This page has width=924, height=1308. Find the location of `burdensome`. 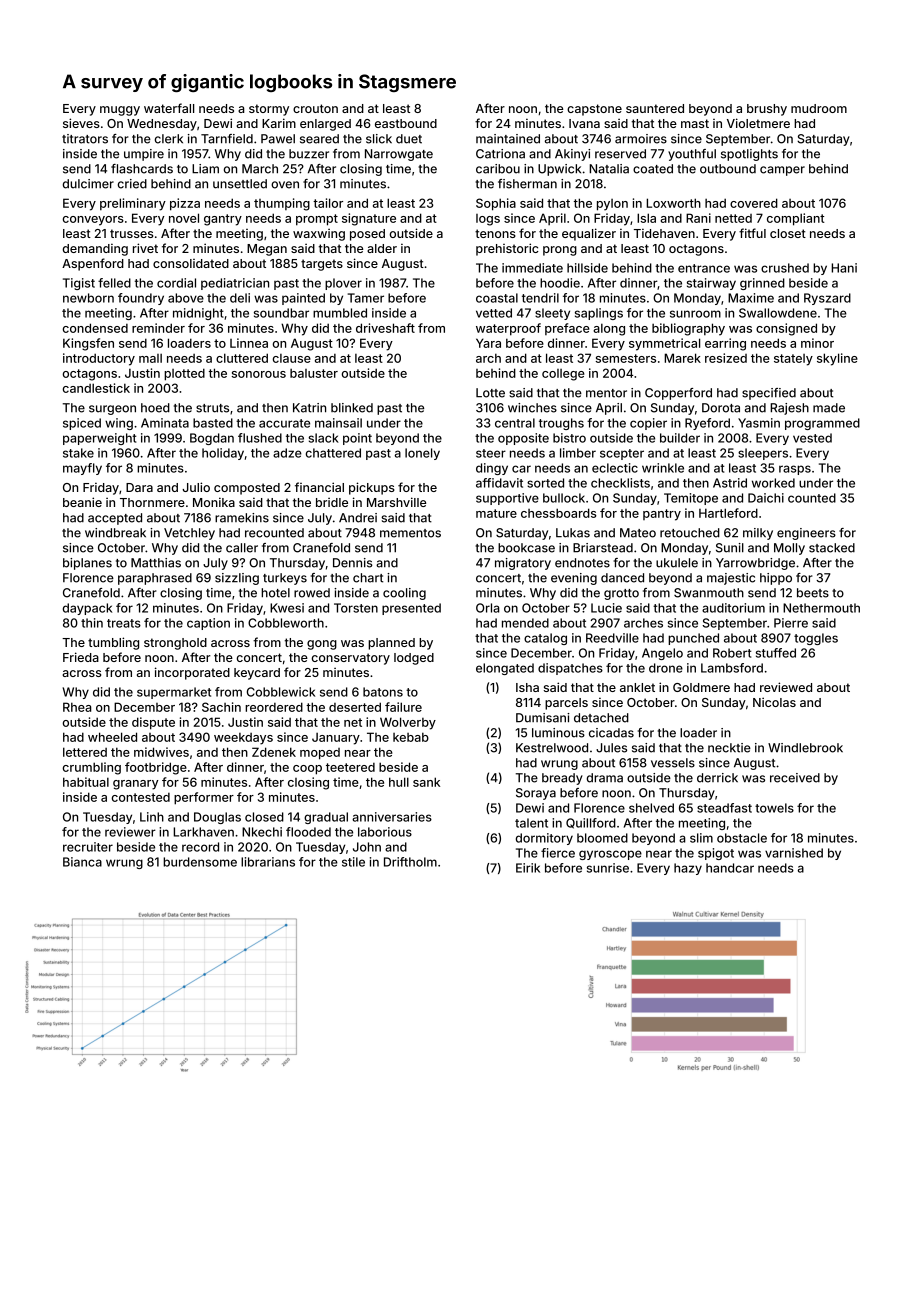

burdensome is located at coordinates (200, 862).
